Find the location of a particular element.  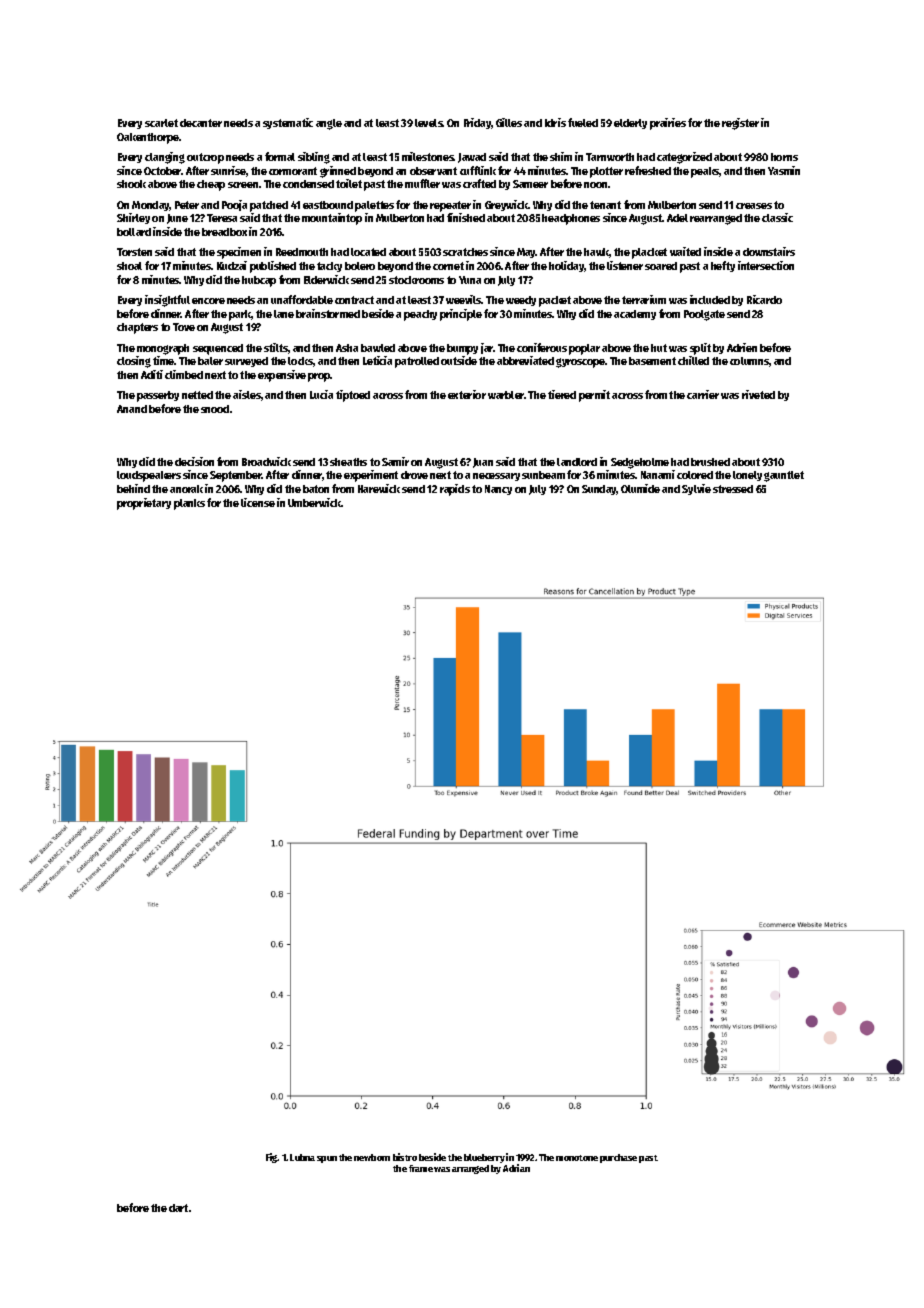

systematic is located at coordinates (288, 123).
